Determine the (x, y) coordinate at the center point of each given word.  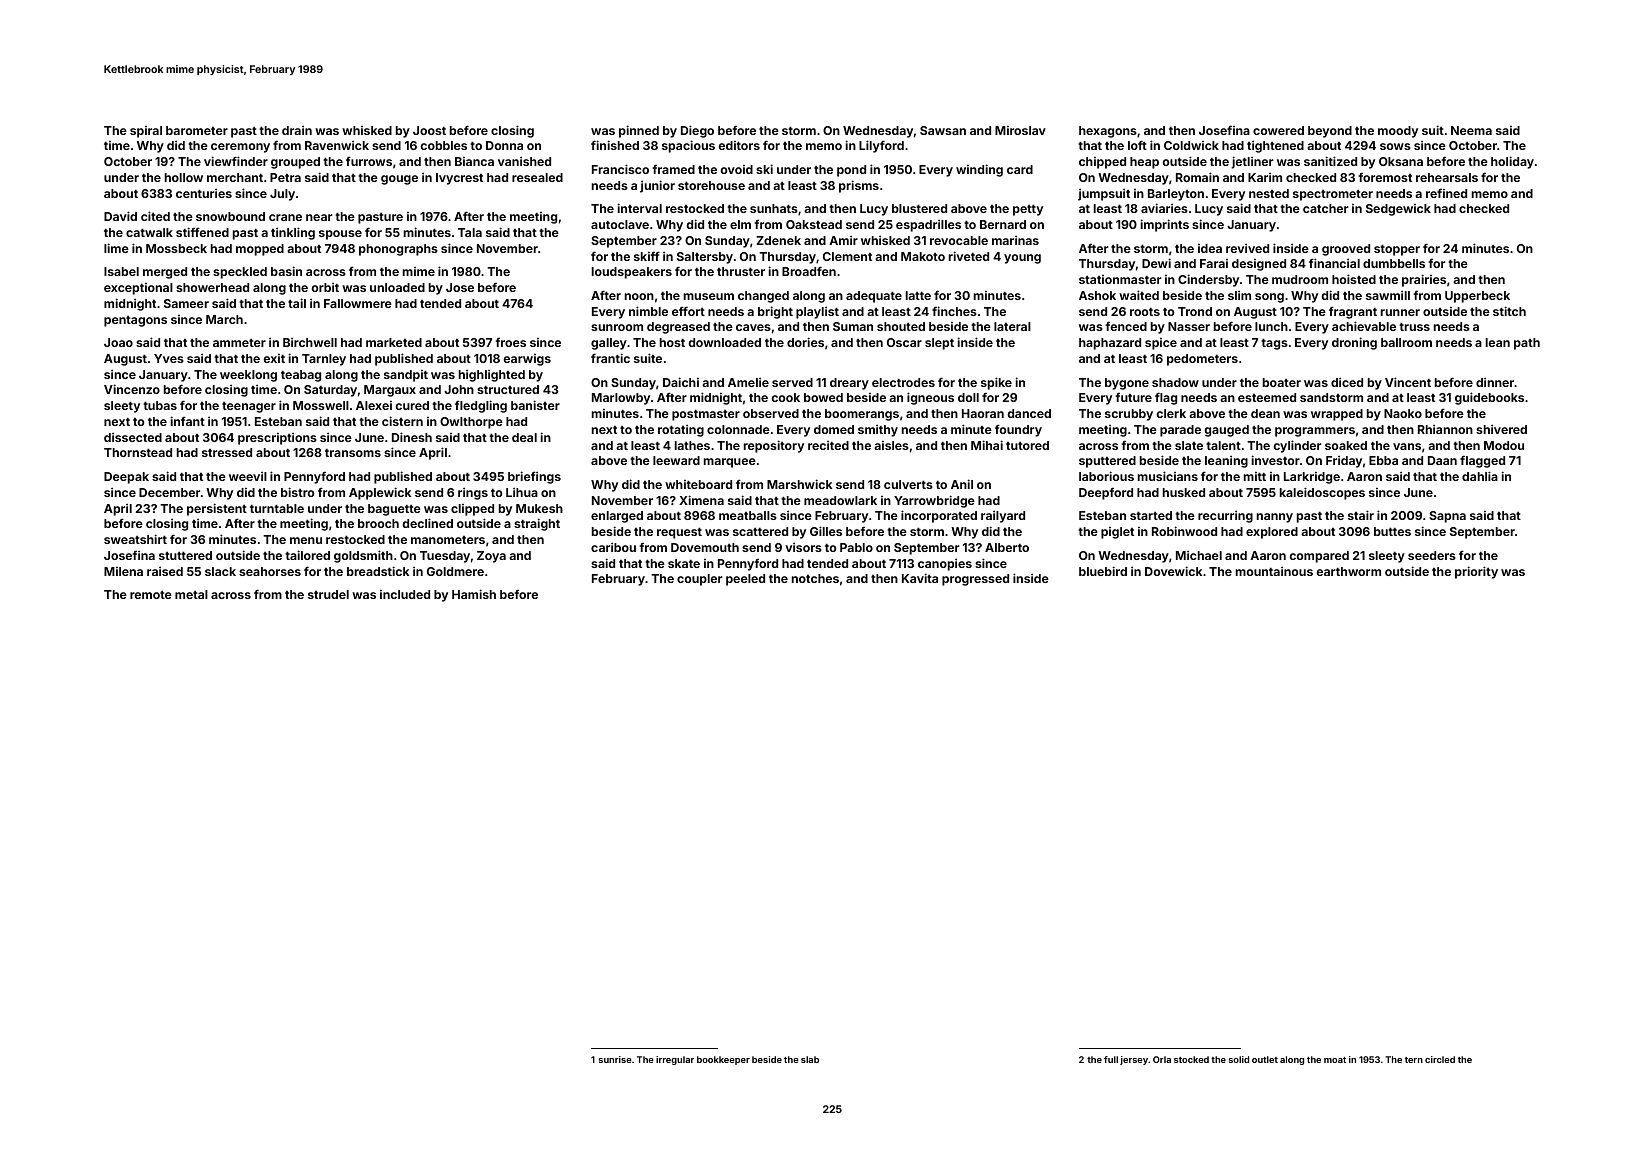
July (282, 195)
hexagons (1108, 132)
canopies (945, 564)
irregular (675, 1060)
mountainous (1274, 571)
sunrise (615, 1059)
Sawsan (943, 130)
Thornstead (138, 452)
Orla (1162, 1059)
